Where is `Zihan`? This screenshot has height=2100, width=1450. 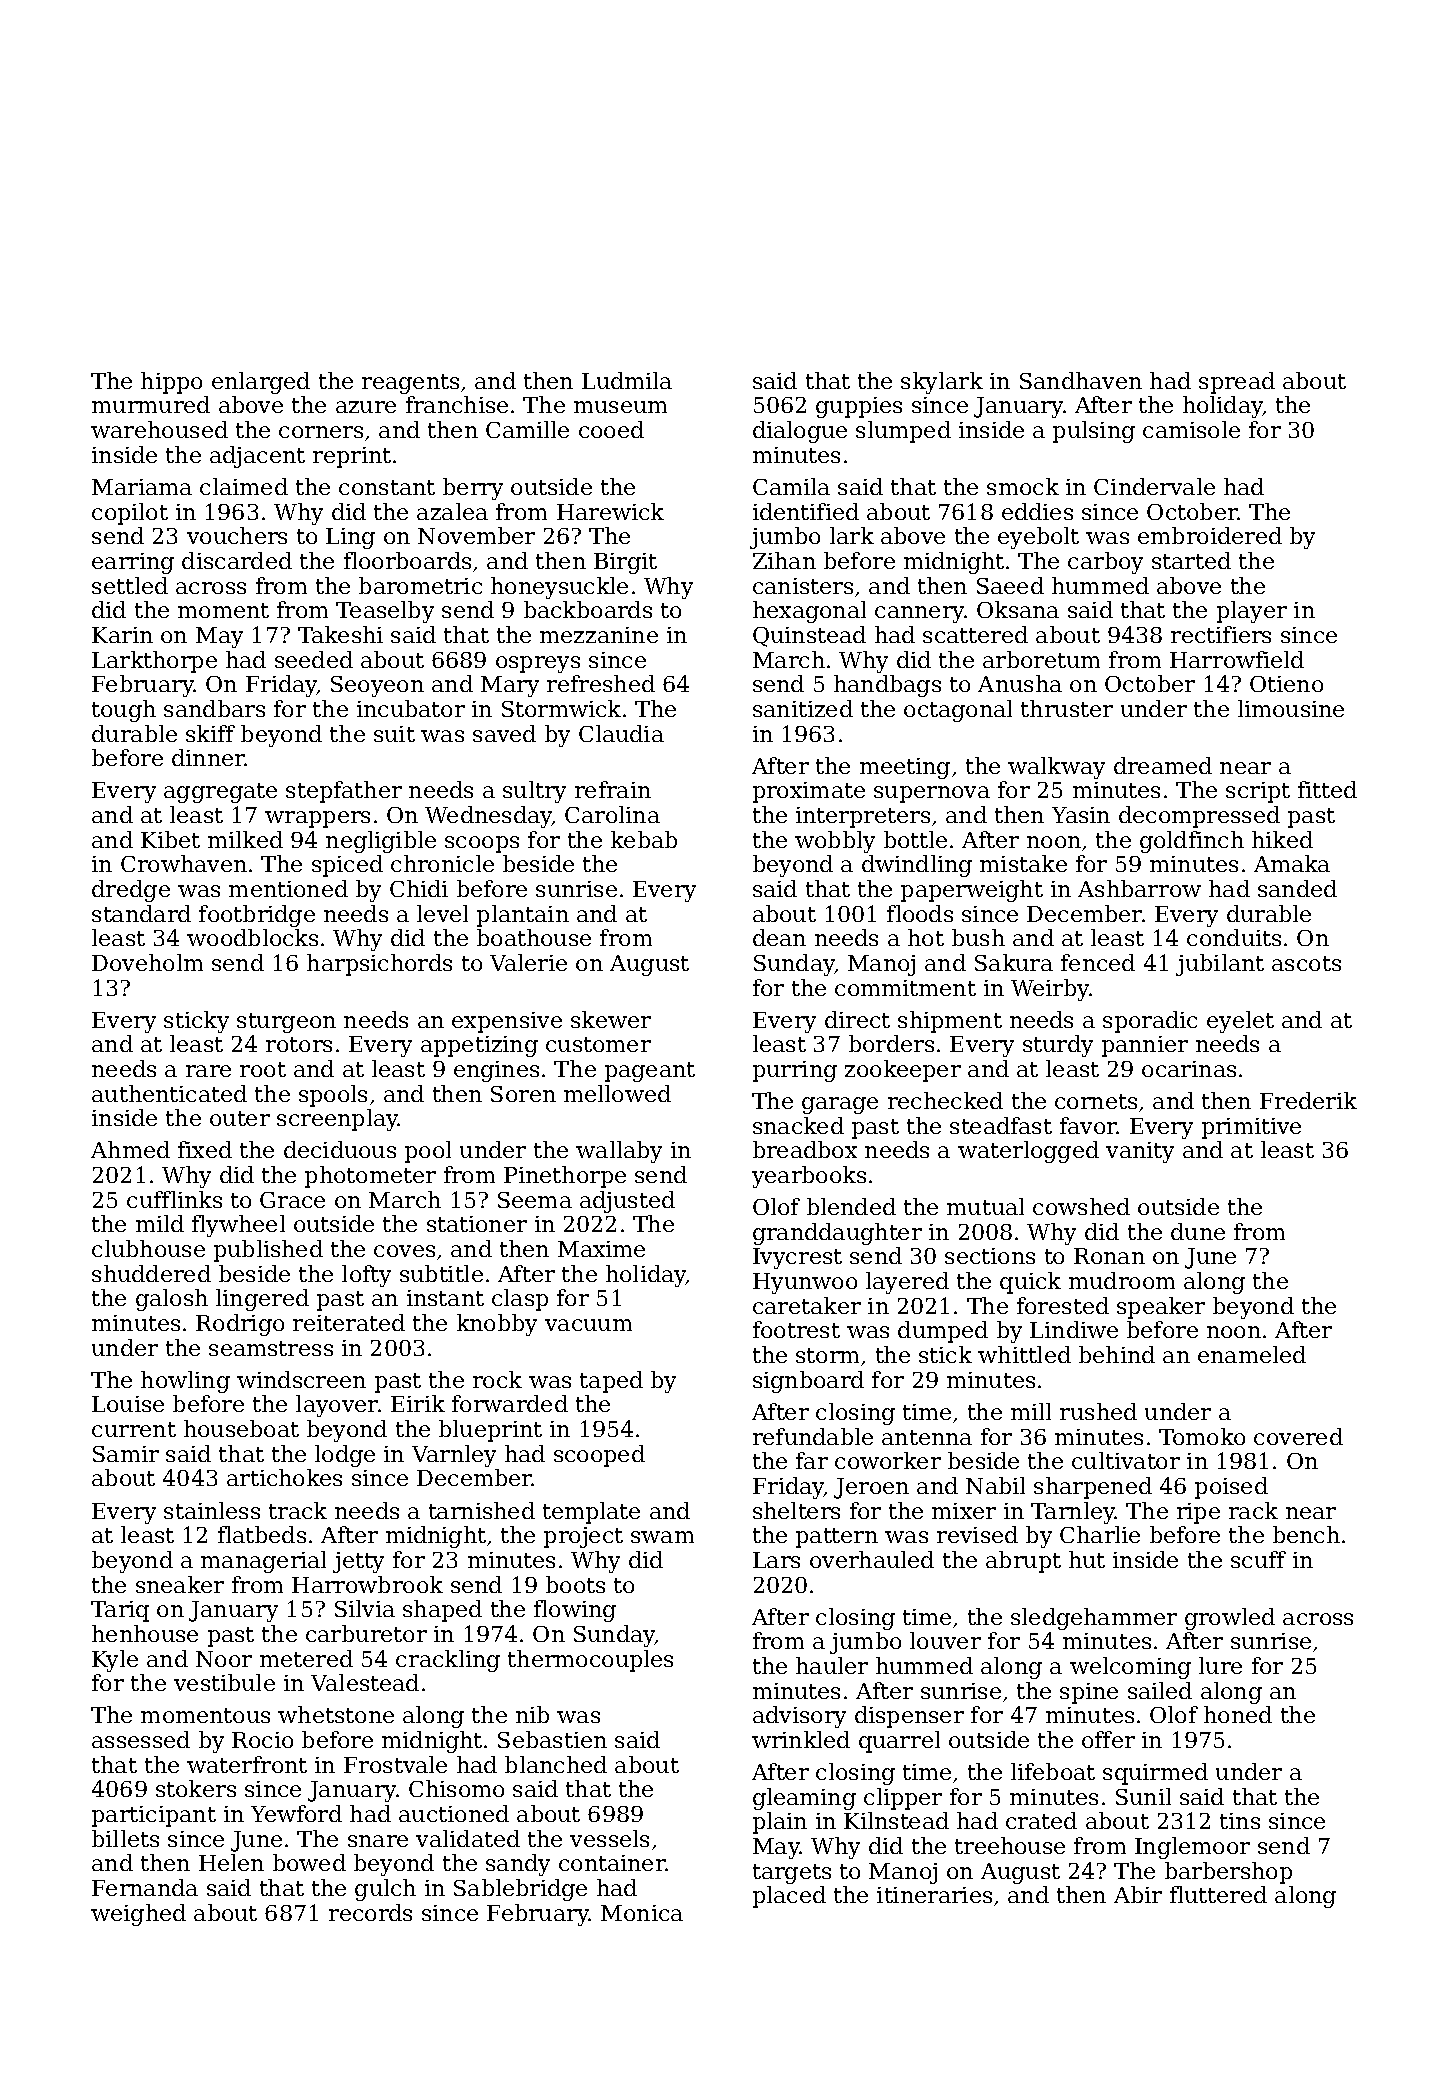
Zihan is located at coordinates (784, 560).
